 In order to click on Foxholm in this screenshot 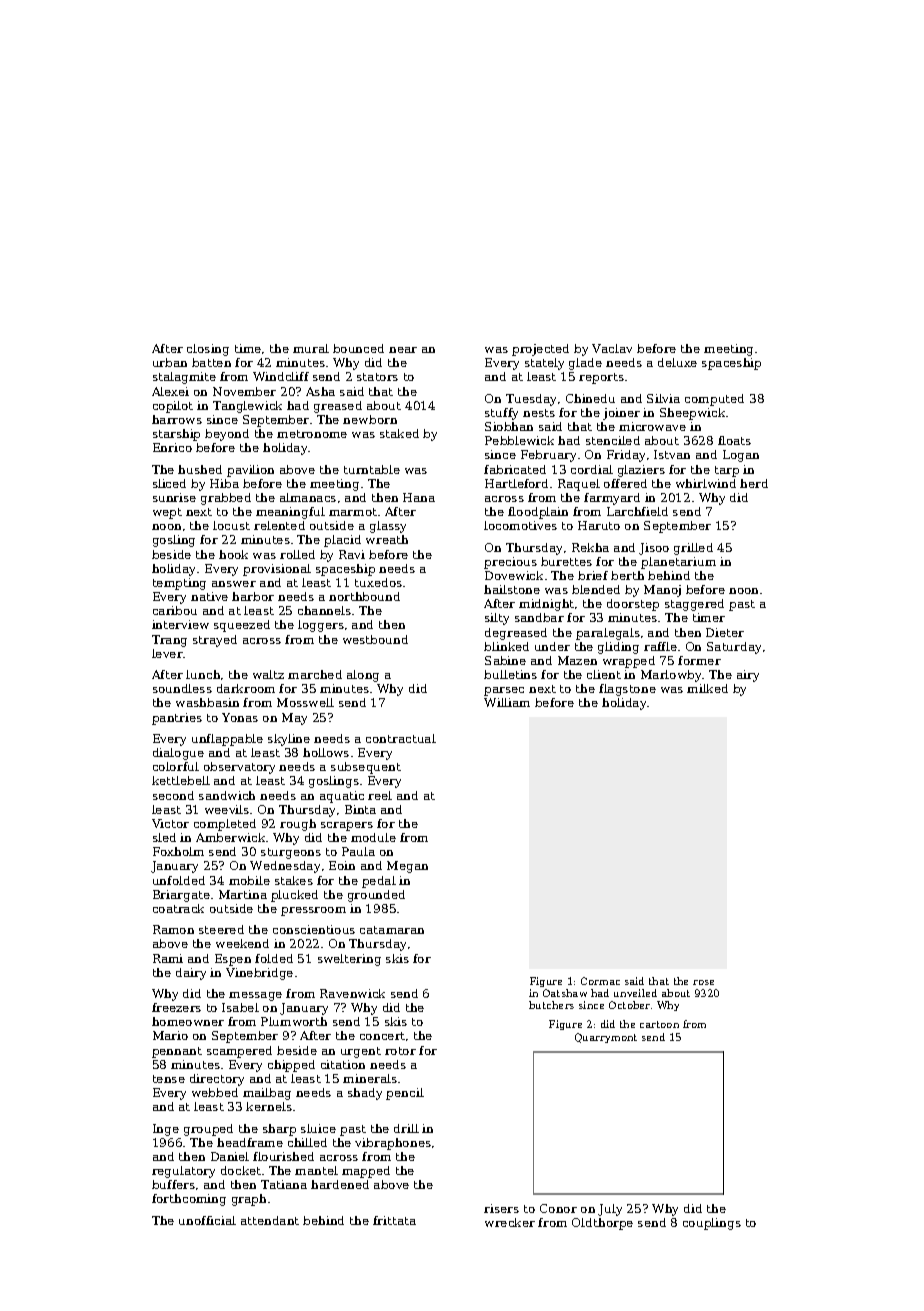, I will do `click(178, 851)`.
